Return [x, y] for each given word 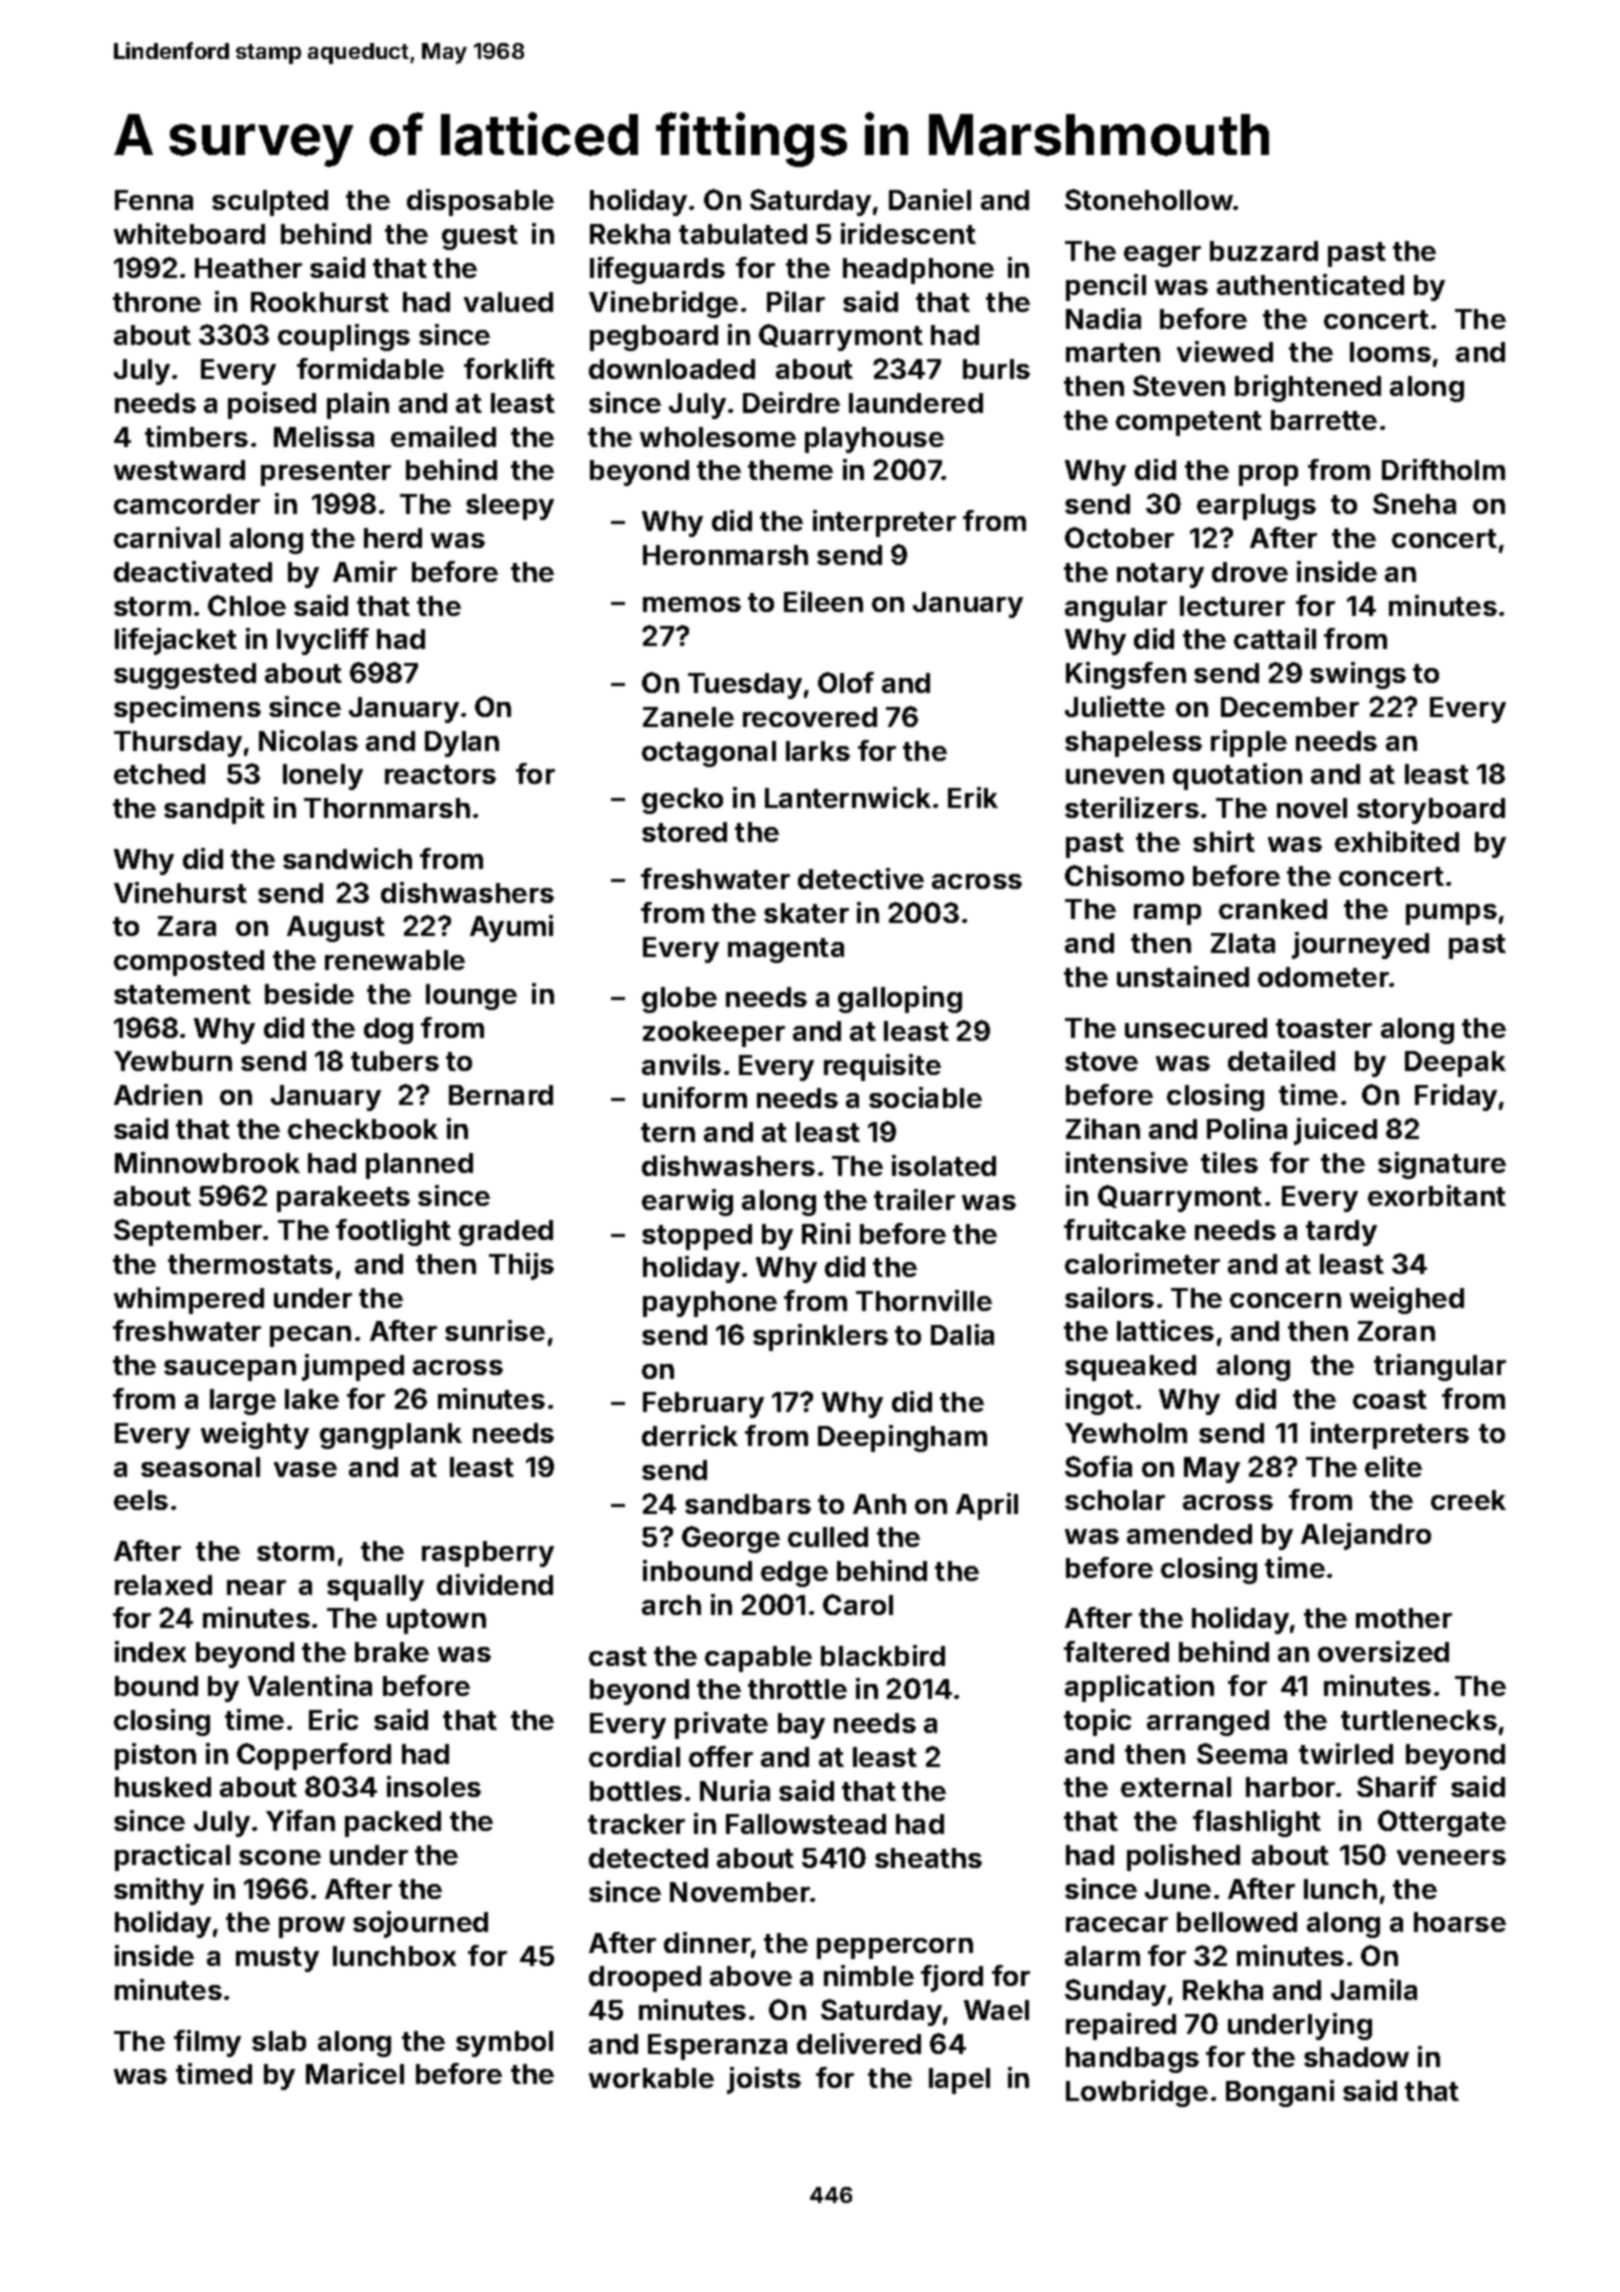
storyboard [1431, 811]
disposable [480, 202]
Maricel [355, 2073]
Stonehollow [1149, 199]
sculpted [270, 203]
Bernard [501, 1095]
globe [679, 1000]
